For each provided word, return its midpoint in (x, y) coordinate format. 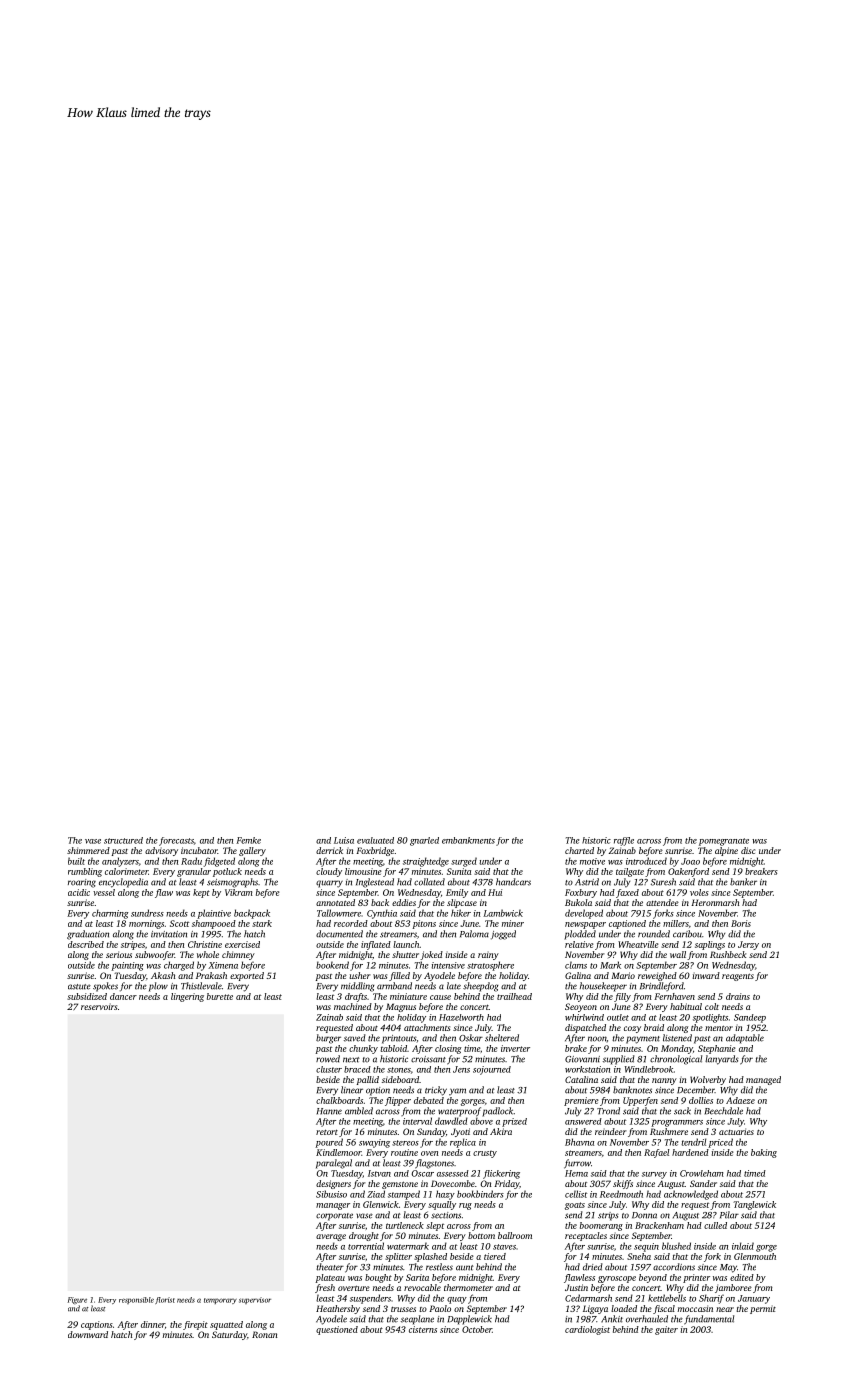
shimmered (88, 850)
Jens (461, 1069)
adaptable (745, 1039)
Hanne (329, 1111)
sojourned (492, 1070)
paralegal (334, 1164)
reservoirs (99, 1006)
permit (763, 1309)
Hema (576, 1173)
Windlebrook (649, 1069)
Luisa (344, 840)
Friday (506, 1184)
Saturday (229, 1335)
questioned (337, 1330)
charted (579, 850)
